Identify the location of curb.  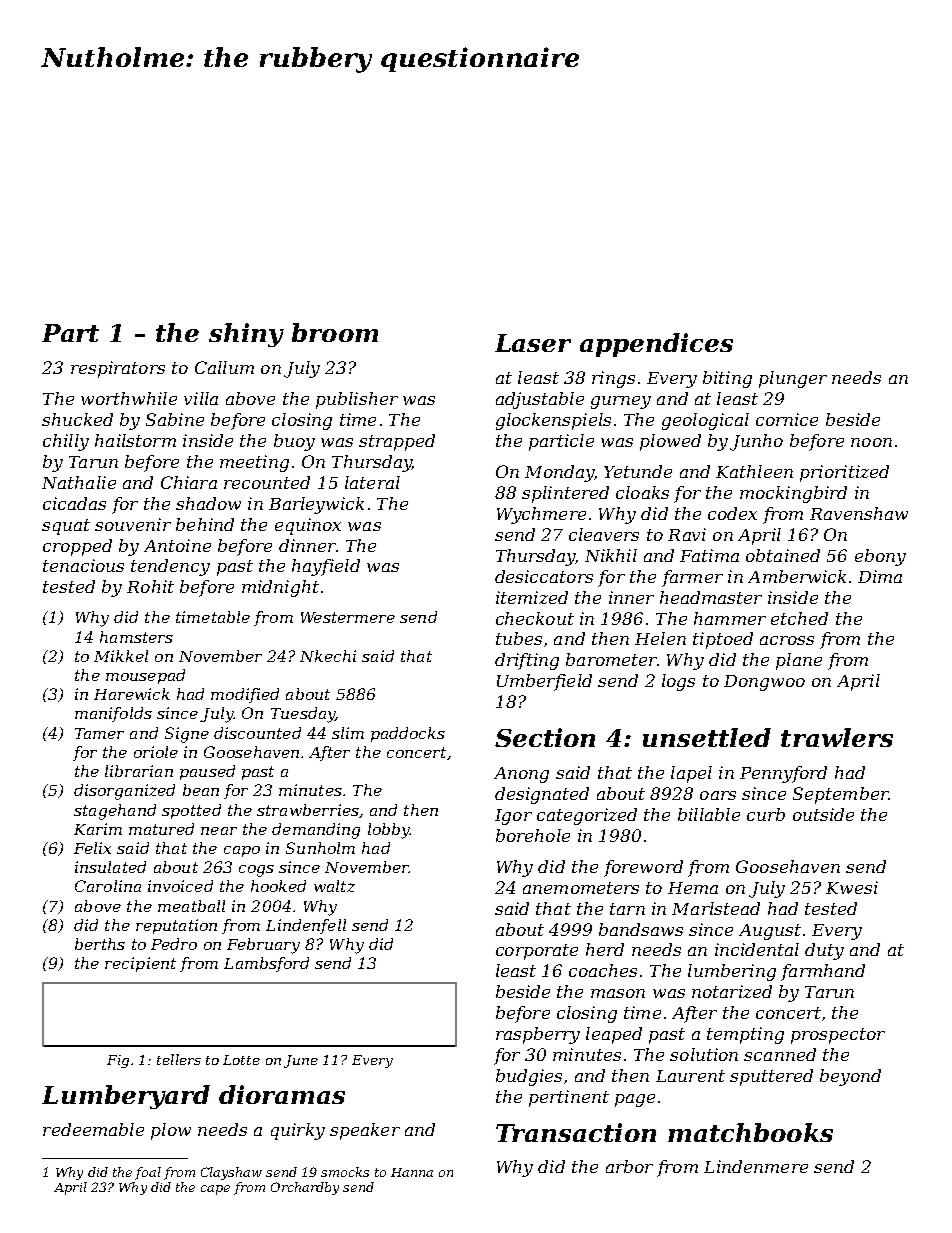
(766, 814).
